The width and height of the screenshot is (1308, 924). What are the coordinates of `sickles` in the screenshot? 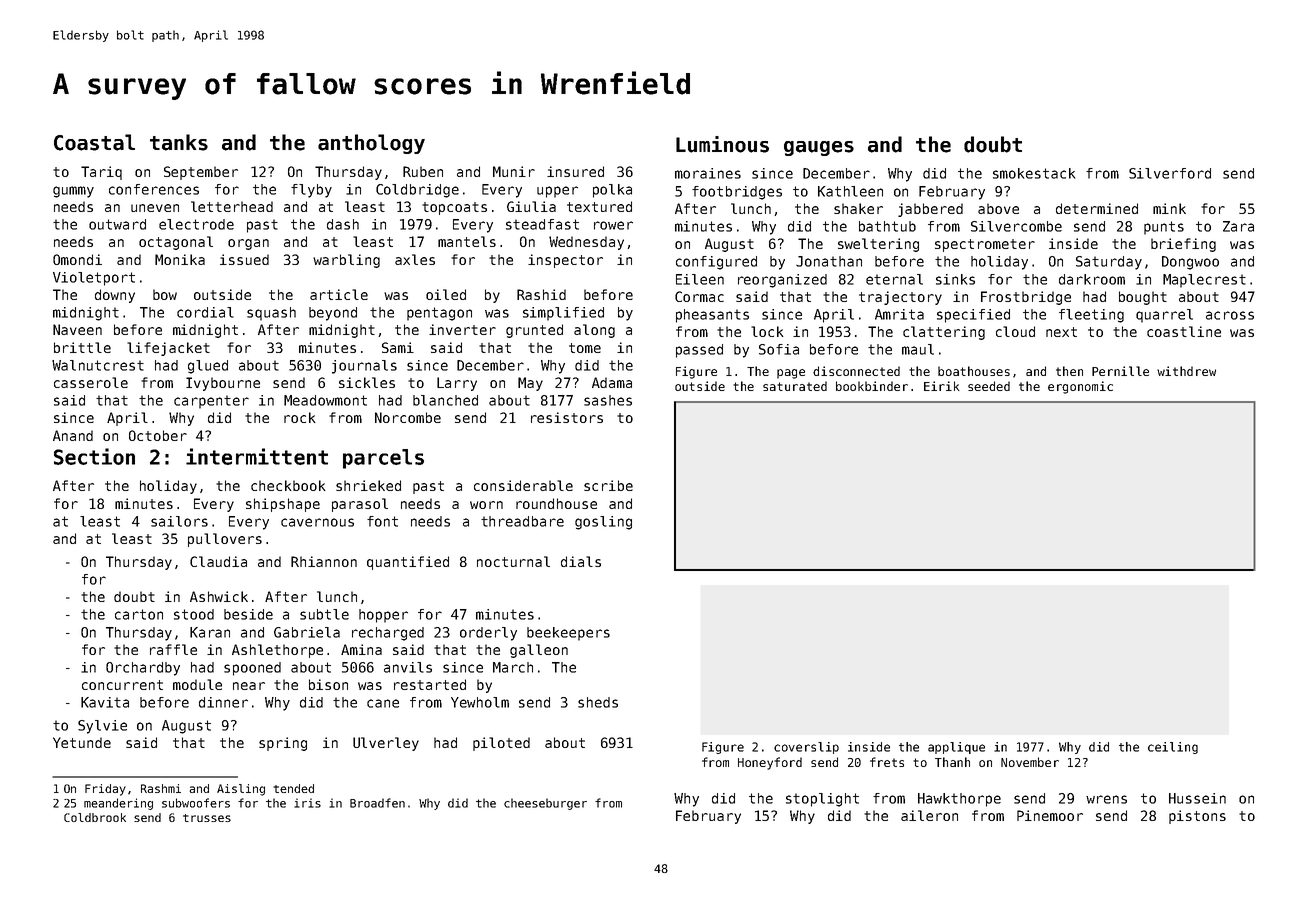 It's located at (367, 382).
